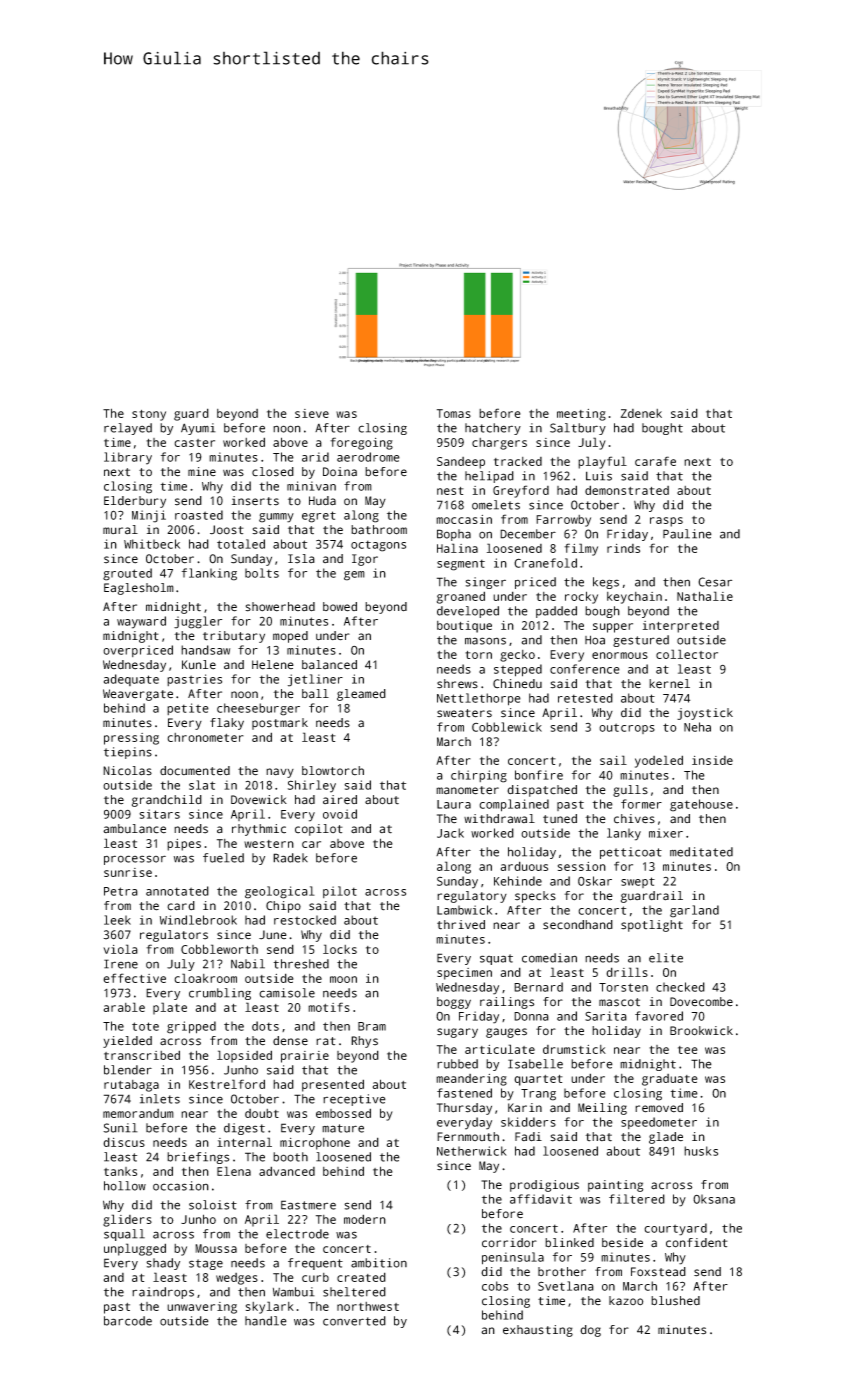 Image resolution: width=849 pixels, height=1400 pixels. What do you see at coordinates (641, 413) in the page?
I see `Zdenek` at bounding box center [641, 413].
